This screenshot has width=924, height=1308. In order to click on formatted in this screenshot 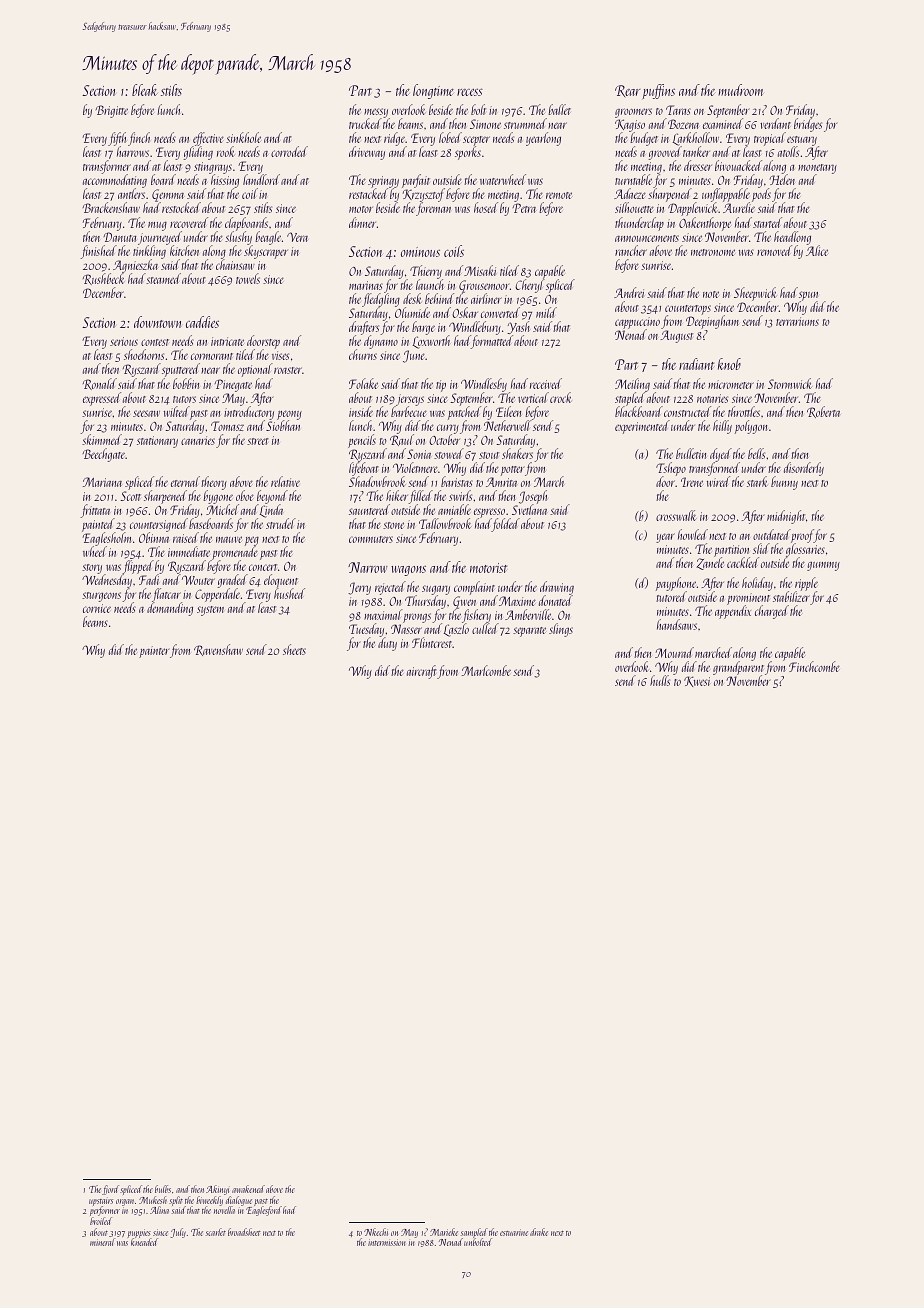, I will do `click(491, 342)`.
